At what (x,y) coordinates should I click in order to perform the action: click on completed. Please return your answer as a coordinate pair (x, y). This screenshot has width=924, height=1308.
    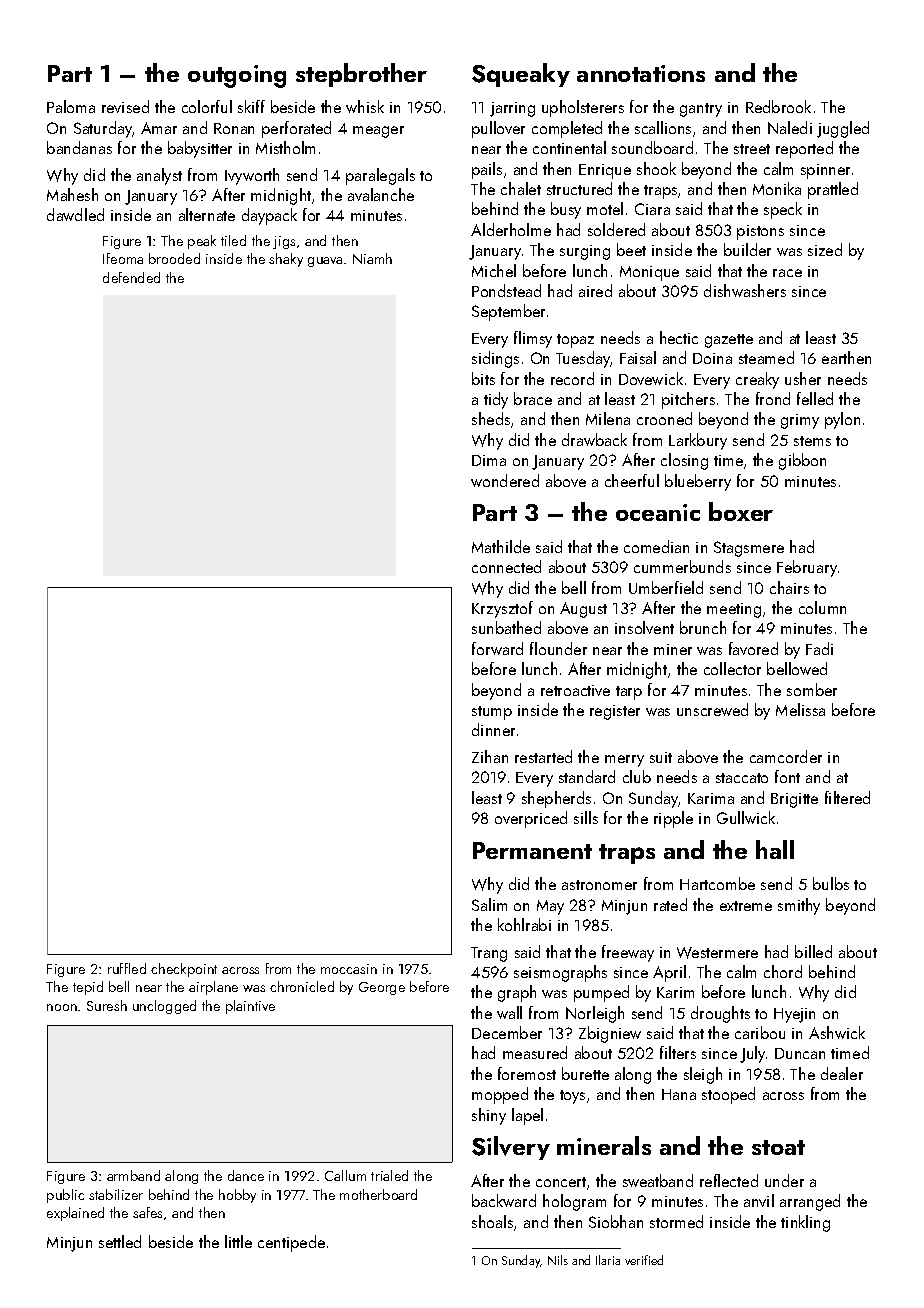
    Looking at the image, I should click on (567, 129).
